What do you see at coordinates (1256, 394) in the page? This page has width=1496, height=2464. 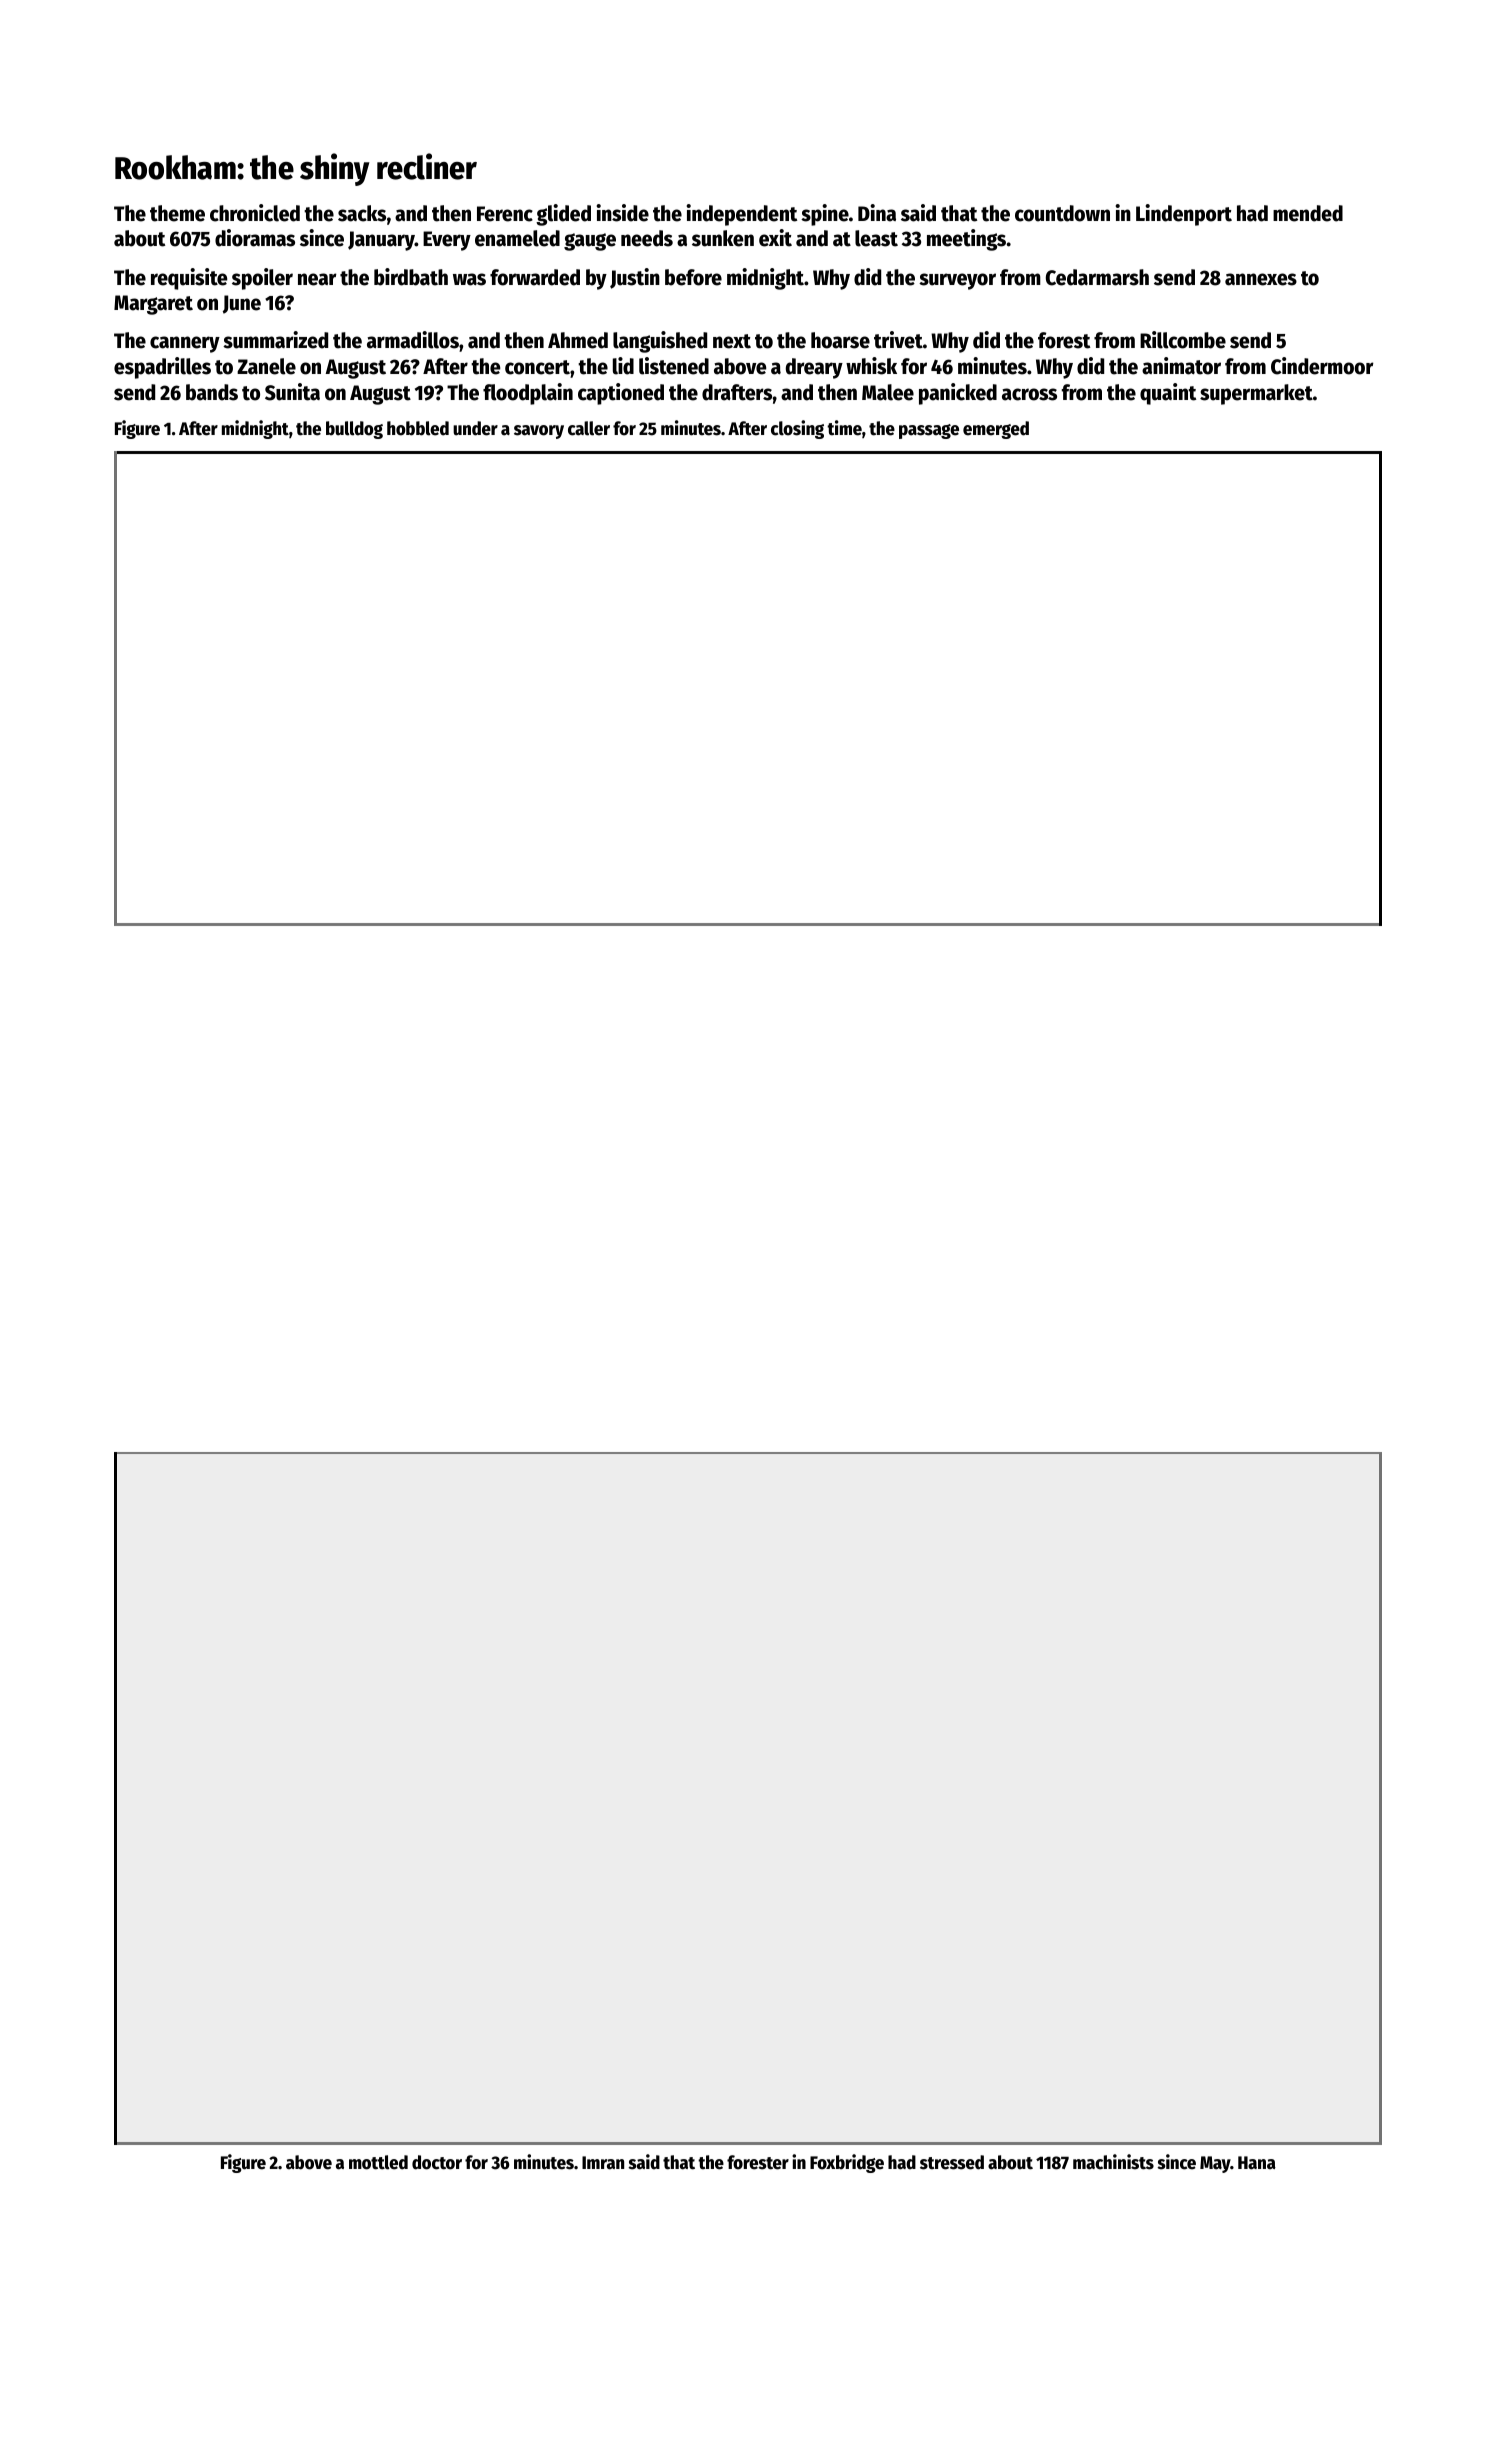 I see `supermarket` at bounding box center [1256, 394].
